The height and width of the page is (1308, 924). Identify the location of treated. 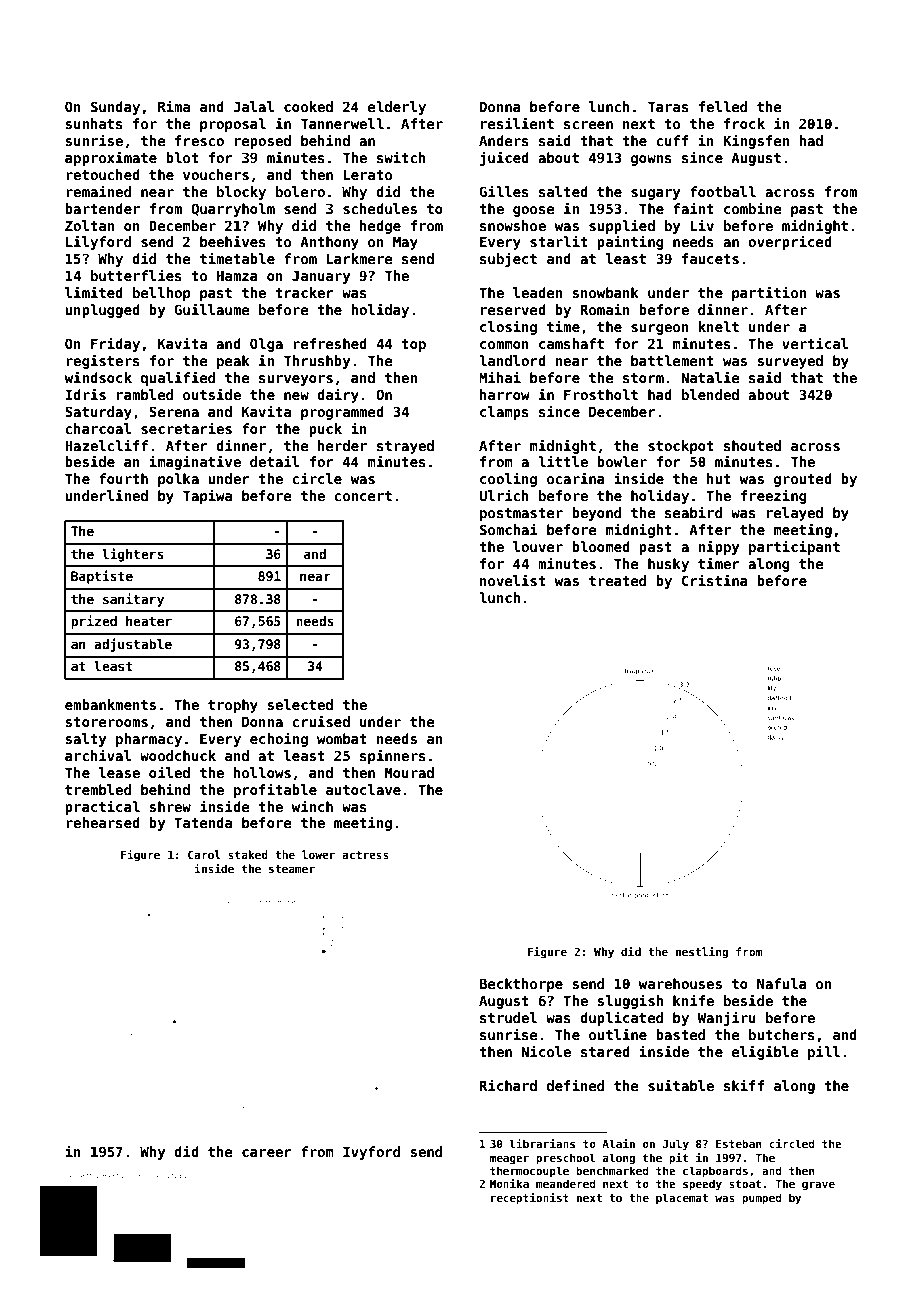
(617, 580).
